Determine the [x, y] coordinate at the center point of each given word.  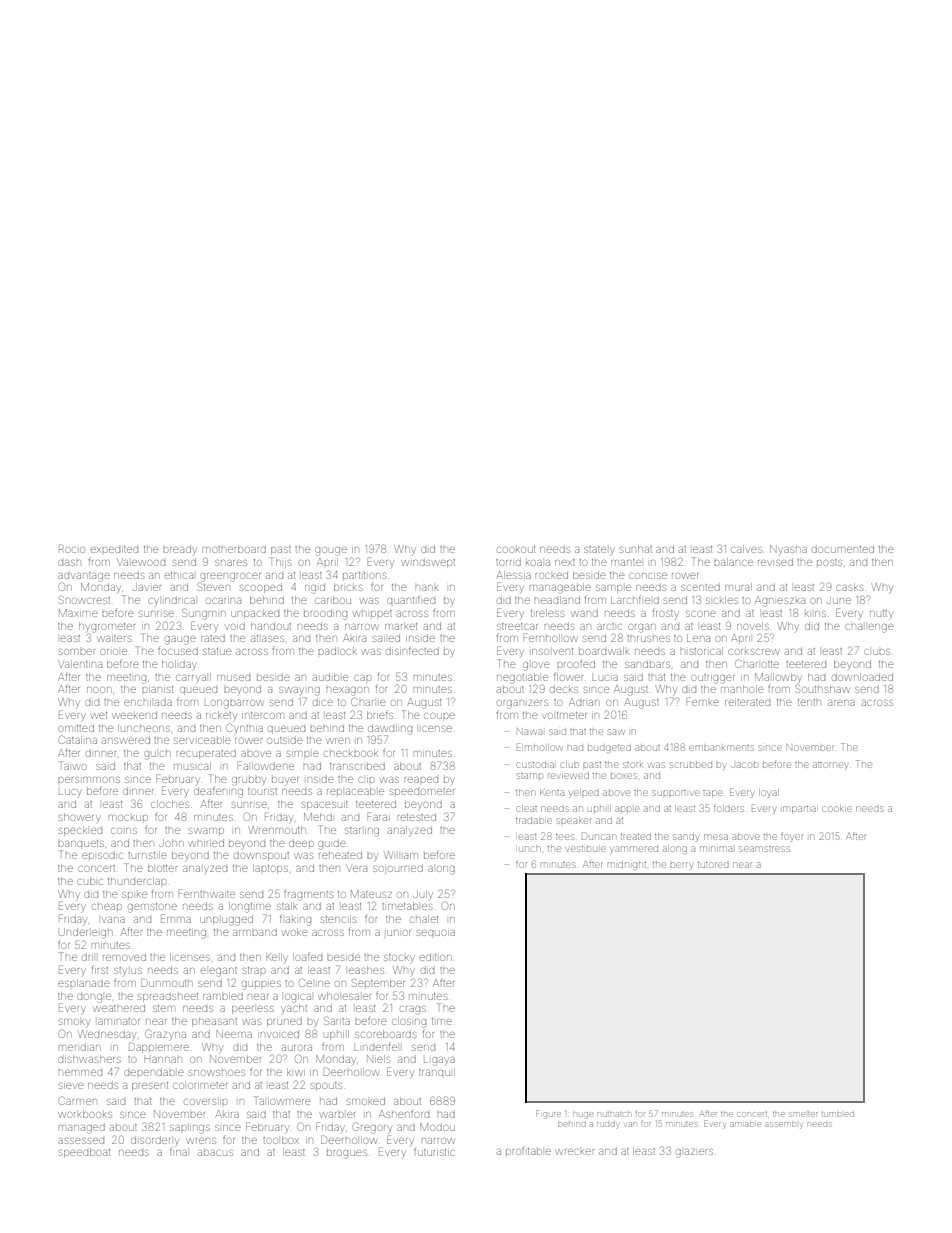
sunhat [636, 549]
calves [746, 549]
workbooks [85, 1114]
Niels [378, 1059]
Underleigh [86, 933]
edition [435, 957]
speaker [574, 820]
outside [285, 740]
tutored [713, 865]
